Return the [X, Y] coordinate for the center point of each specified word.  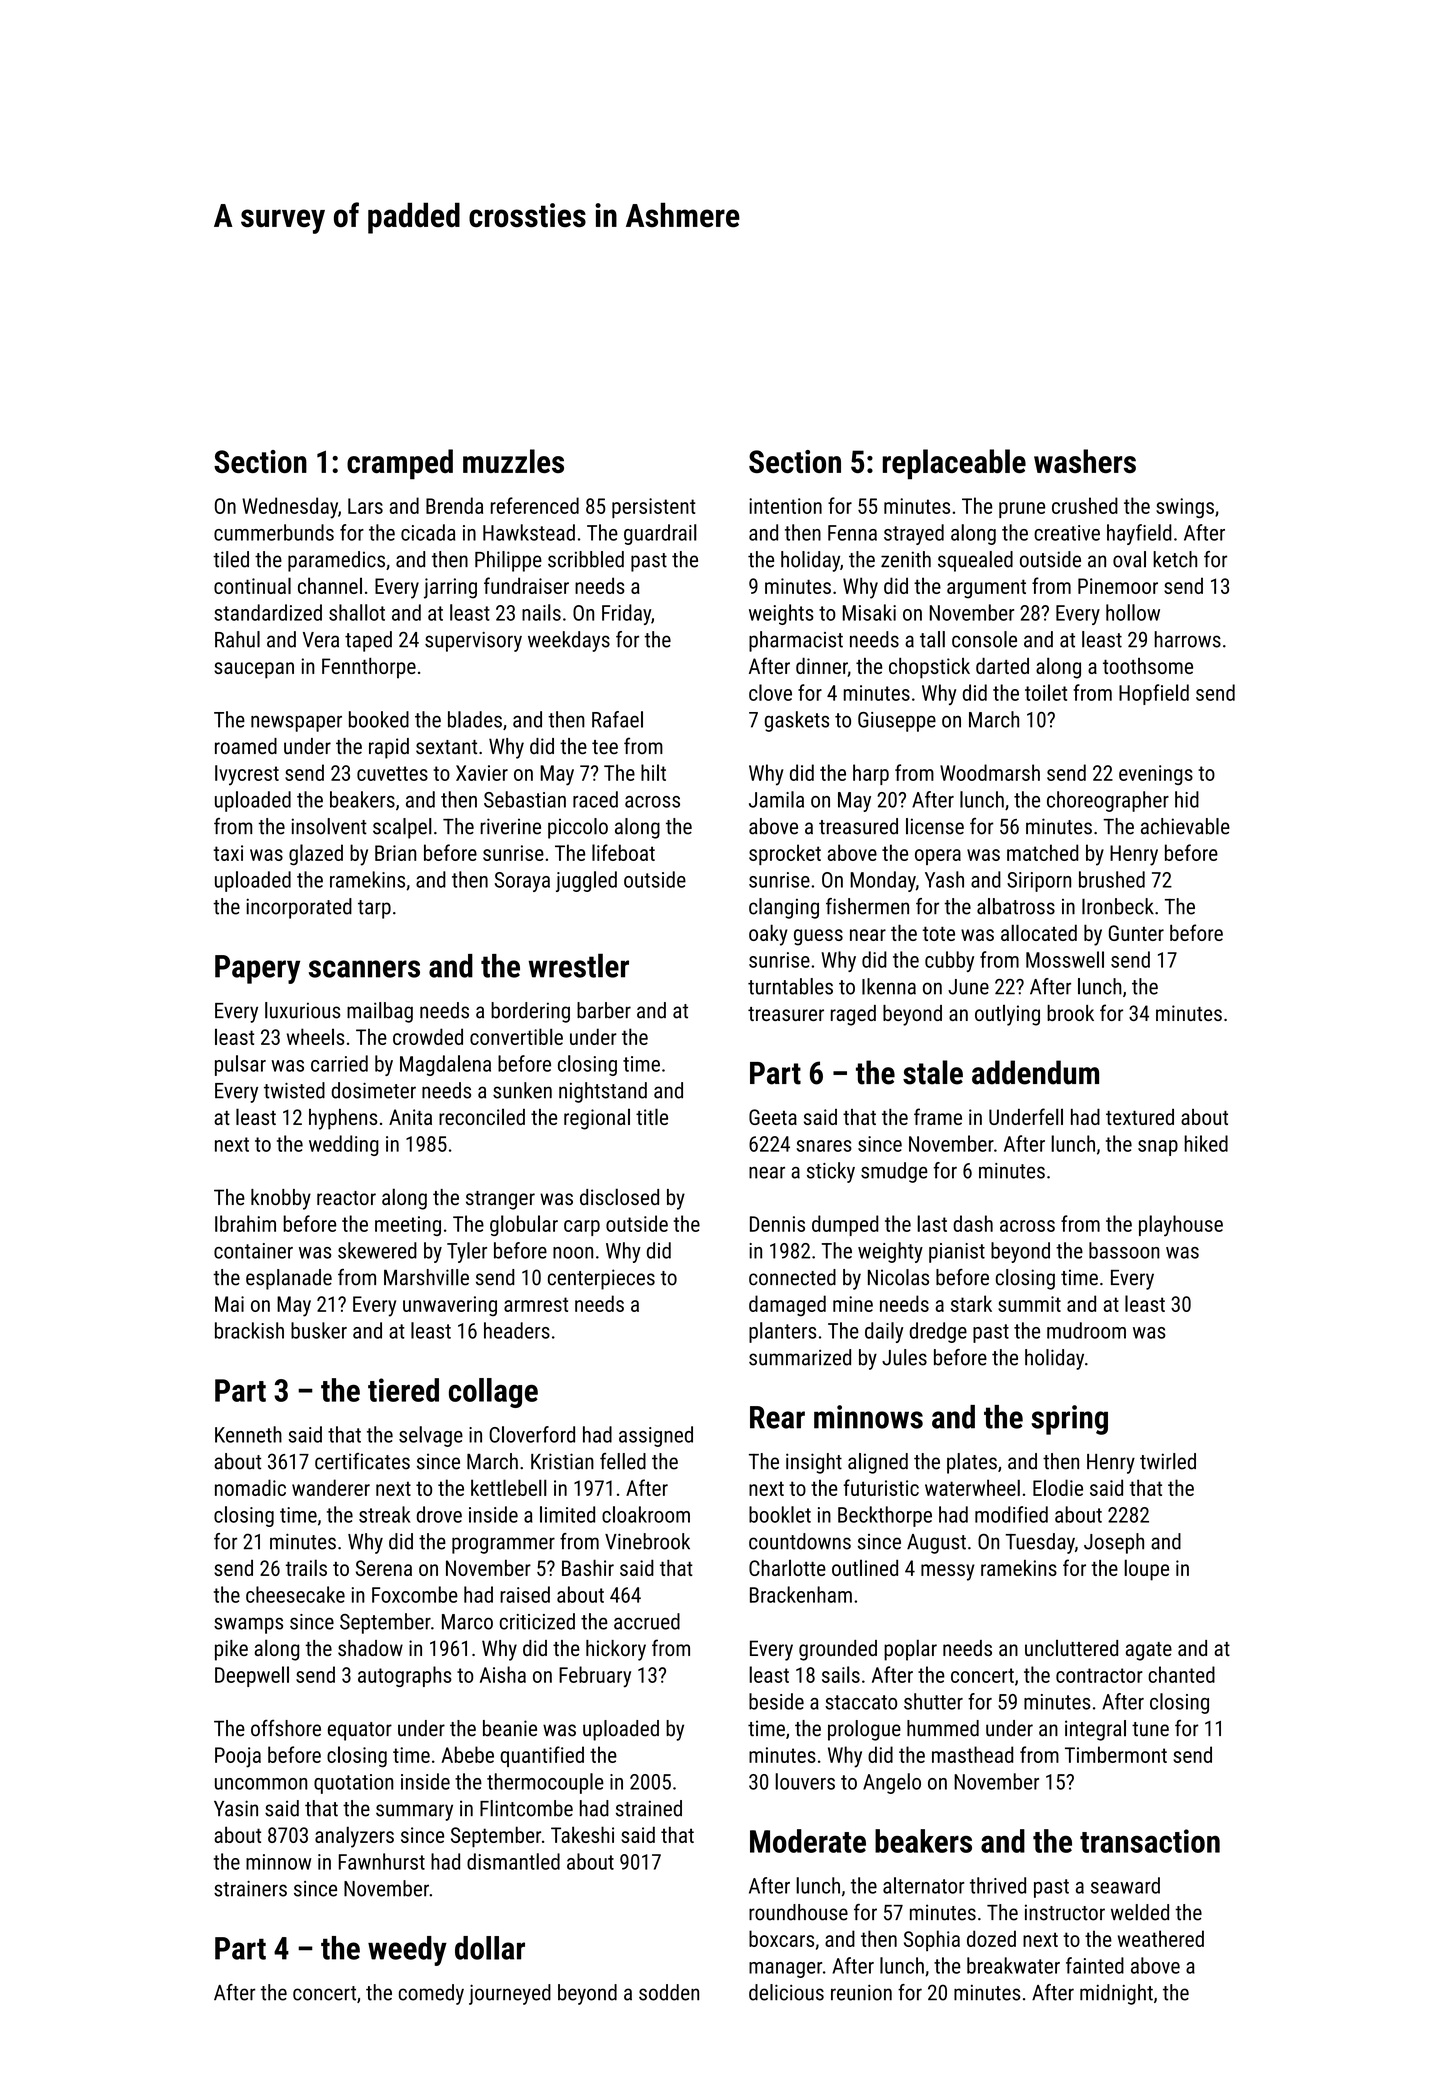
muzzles [513, 461]
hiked [1206, 1143]
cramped [400, 464]
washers [1085, 461]
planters [782, 1332]
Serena [384, 1568]
